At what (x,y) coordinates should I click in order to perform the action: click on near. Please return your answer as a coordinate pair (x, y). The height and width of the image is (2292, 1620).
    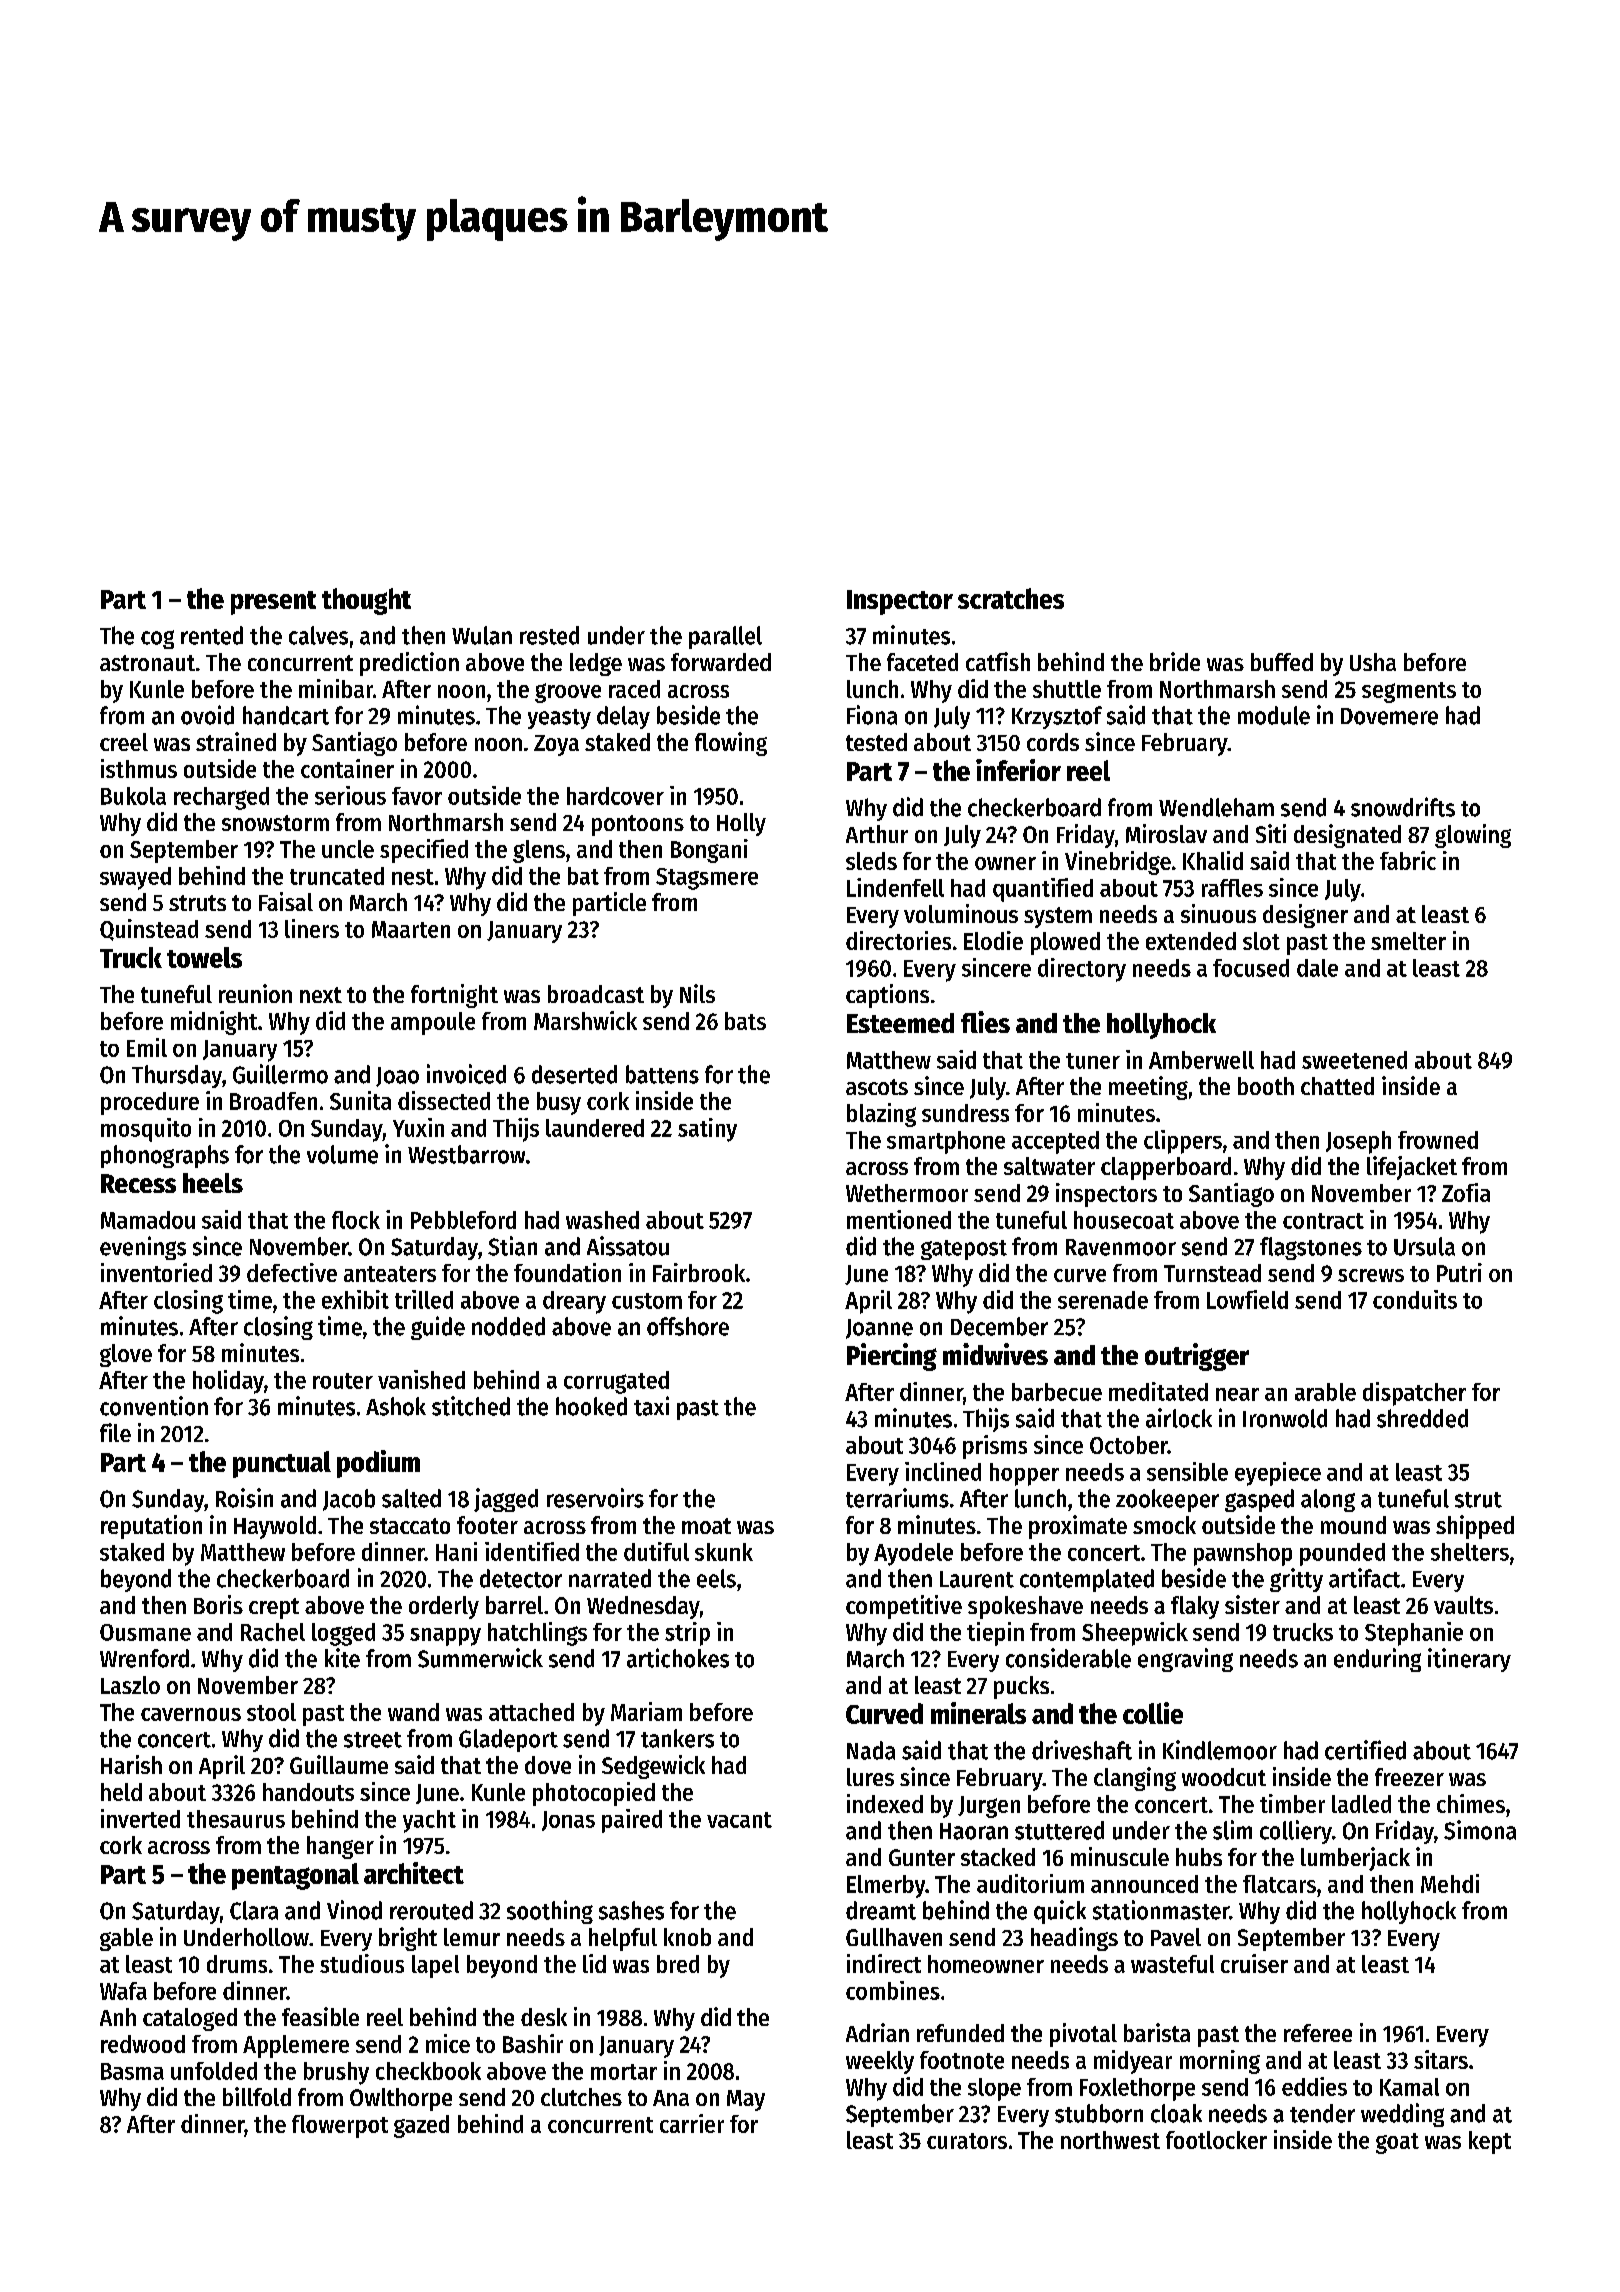
    Looking at the image, I should click on (1237, 1394).
